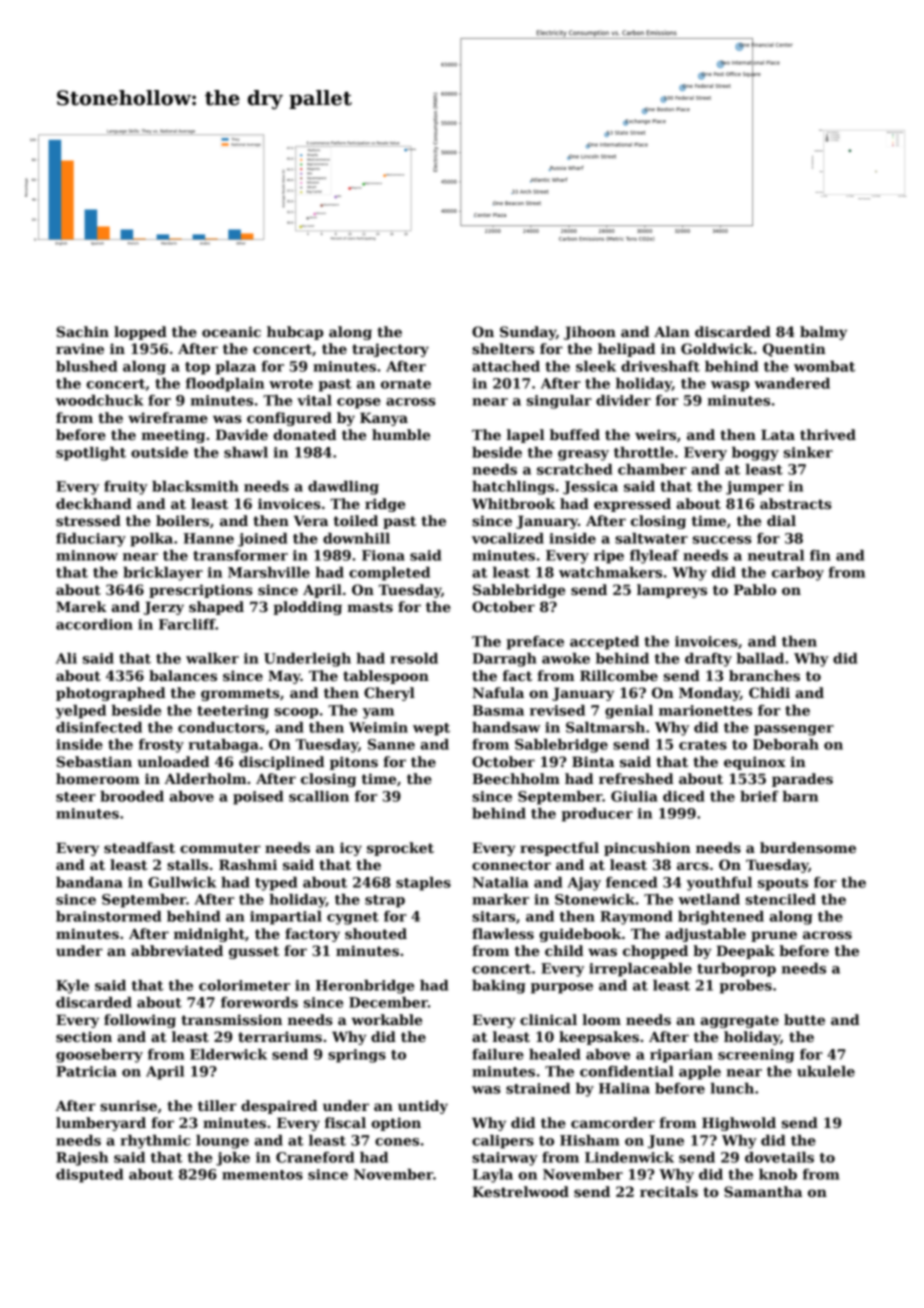  What do you see at coordinates (76, 797) in the document?
I see `steer` at bounding box center [76, 797].
